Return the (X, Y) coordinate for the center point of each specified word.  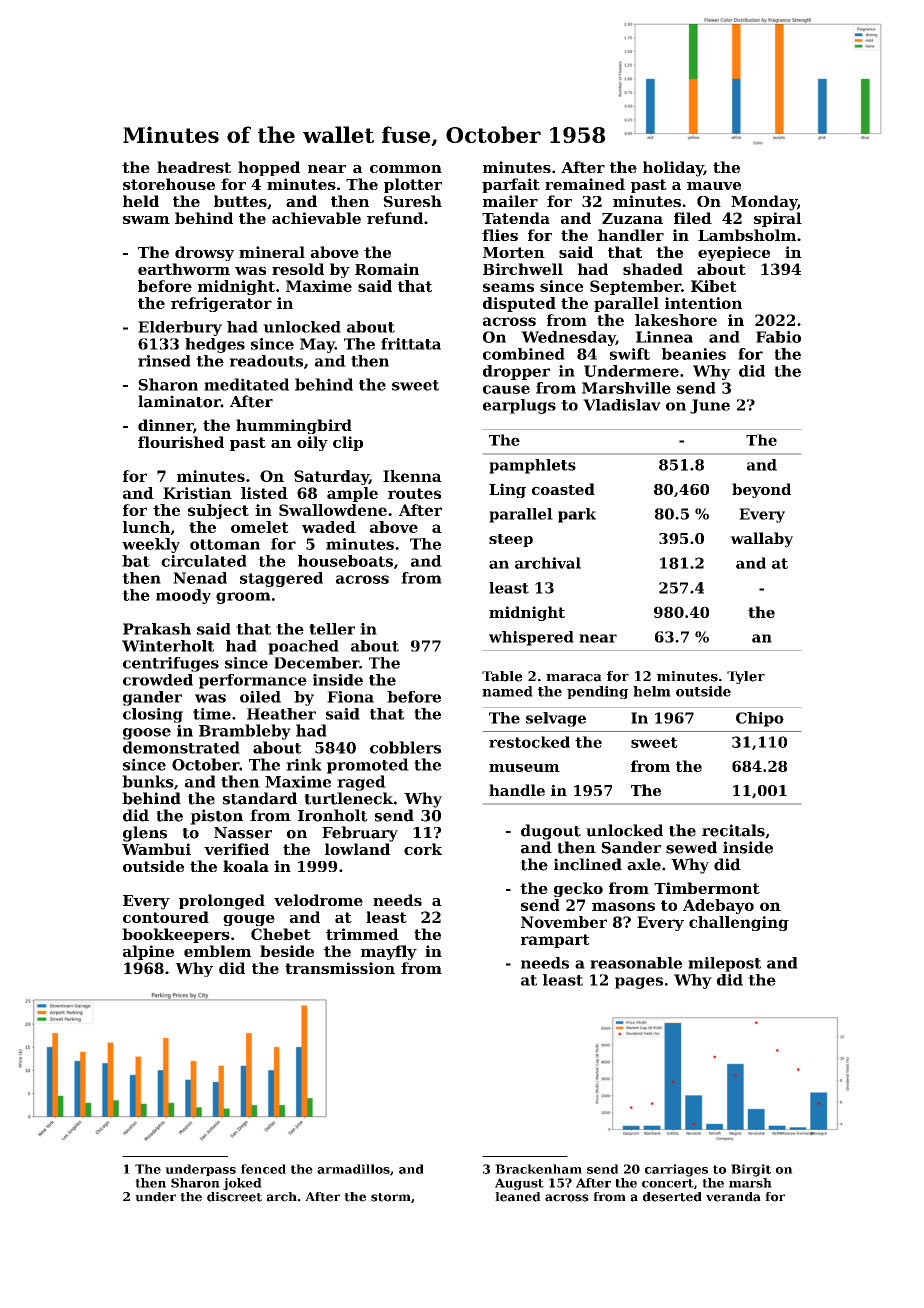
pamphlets (532, 466)
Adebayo (718, 906)
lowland (357, 849)
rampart (555, 941)
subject (218, 511)
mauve (714, 186)
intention (703, 303)
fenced (263, 1169)
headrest (194, 167)
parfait (511, 185)
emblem (217, 951)
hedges (215, 345)
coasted (563, 489)
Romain (387, 269)
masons (623, 906)
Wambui (156, 849)
